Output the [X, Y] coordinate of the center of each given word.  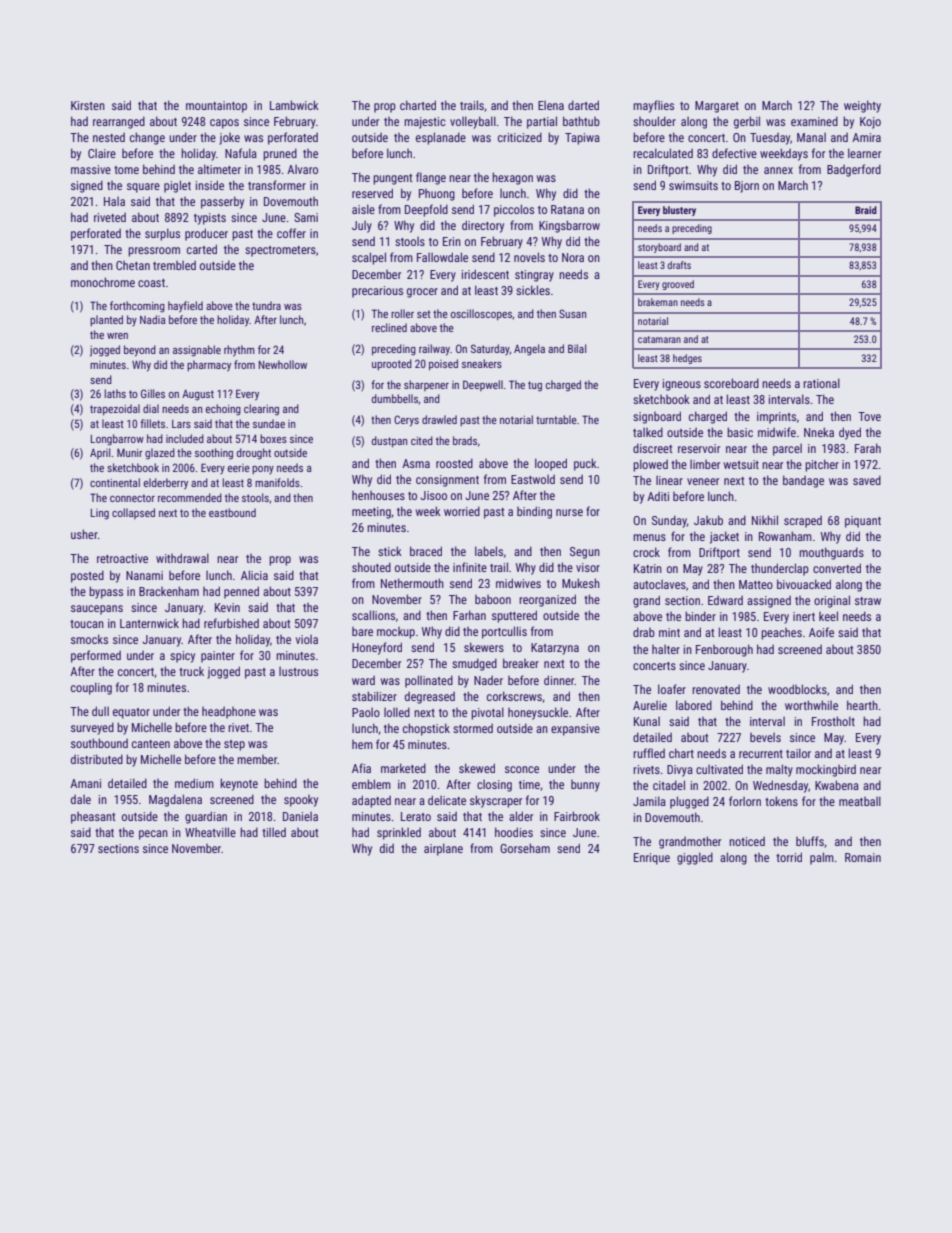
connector [132, 498]
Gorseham [525, 848]
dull [100, 711]
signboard [657, 417]
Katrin [648, 568]
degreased [430, 697]
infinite [470, 567]
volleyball [473, 122]
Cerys [406, 421]
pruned [280, 154]
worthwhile [811, 705]
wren [117, 336]
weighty [862, 106]
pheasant [93, 818]
